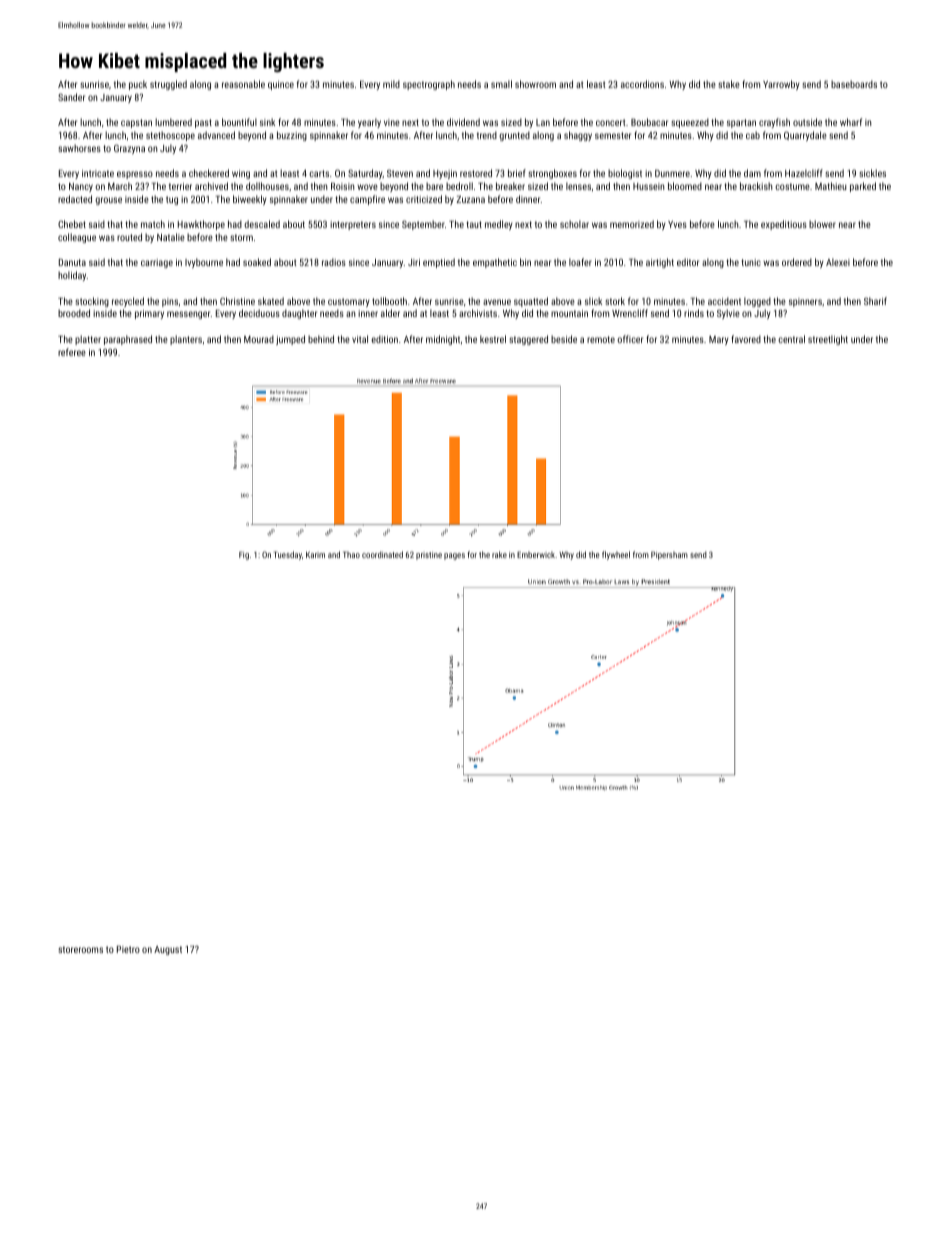 The width and height of the screenshot is (952, 1233). I want to click on Pipersham, so click(669, 555).
